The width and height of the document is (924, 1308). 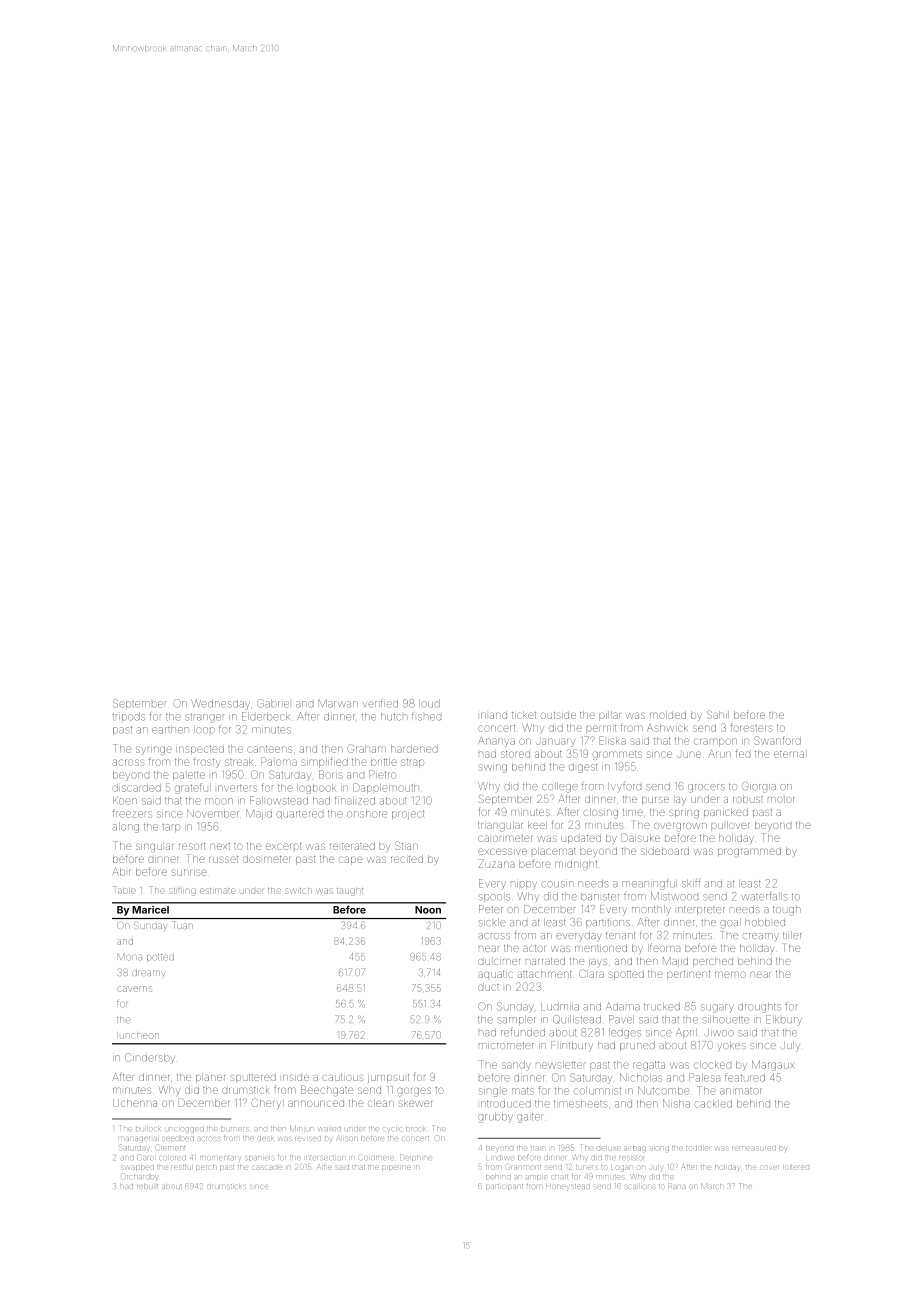 I want to click on narrated, so click(x=545, y=961).
